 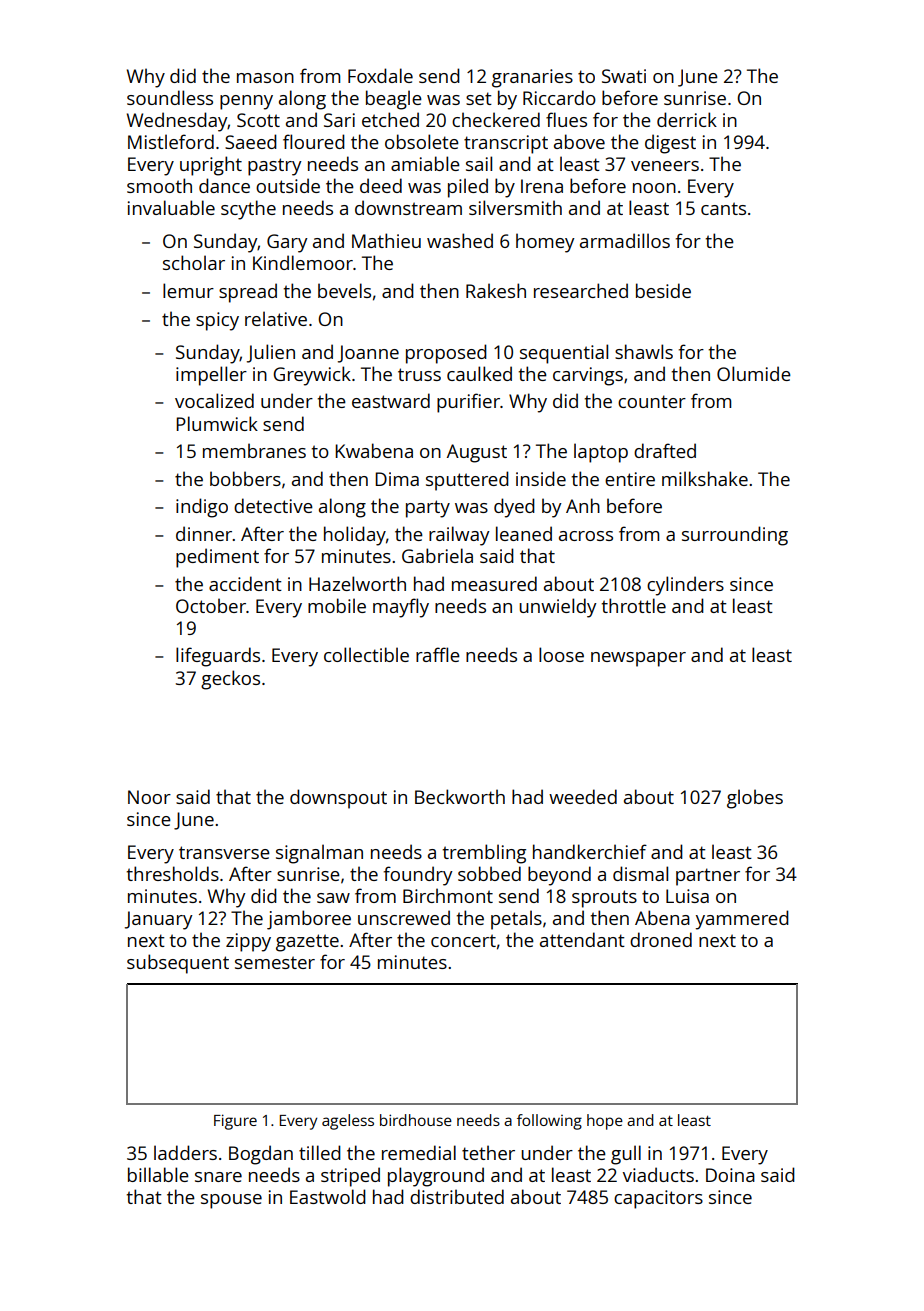 I want to click on Olumide, so click(x=754, y=373).
